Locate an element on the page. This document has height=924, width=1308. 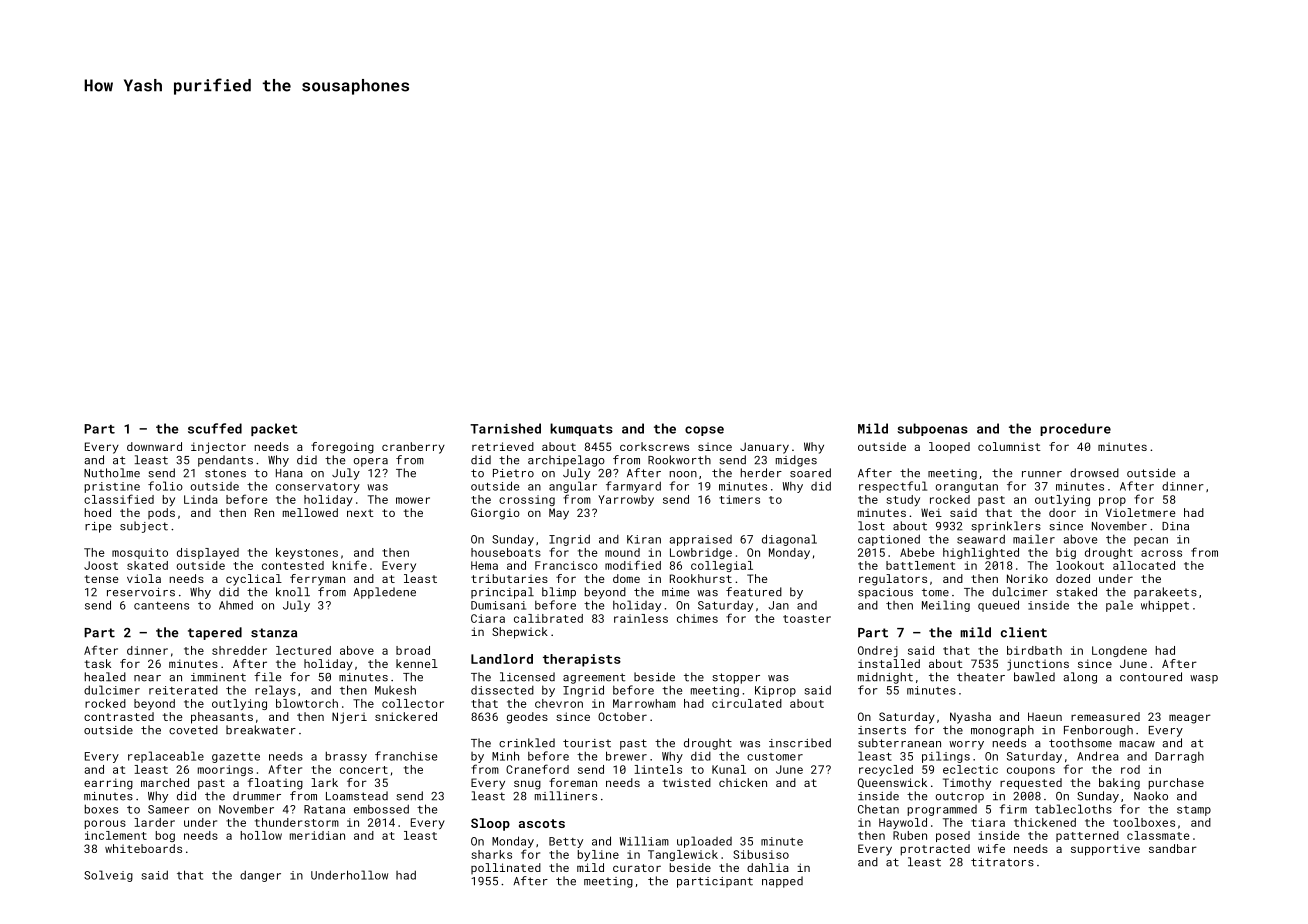
procedure is located at coordinates (1075, 429).
